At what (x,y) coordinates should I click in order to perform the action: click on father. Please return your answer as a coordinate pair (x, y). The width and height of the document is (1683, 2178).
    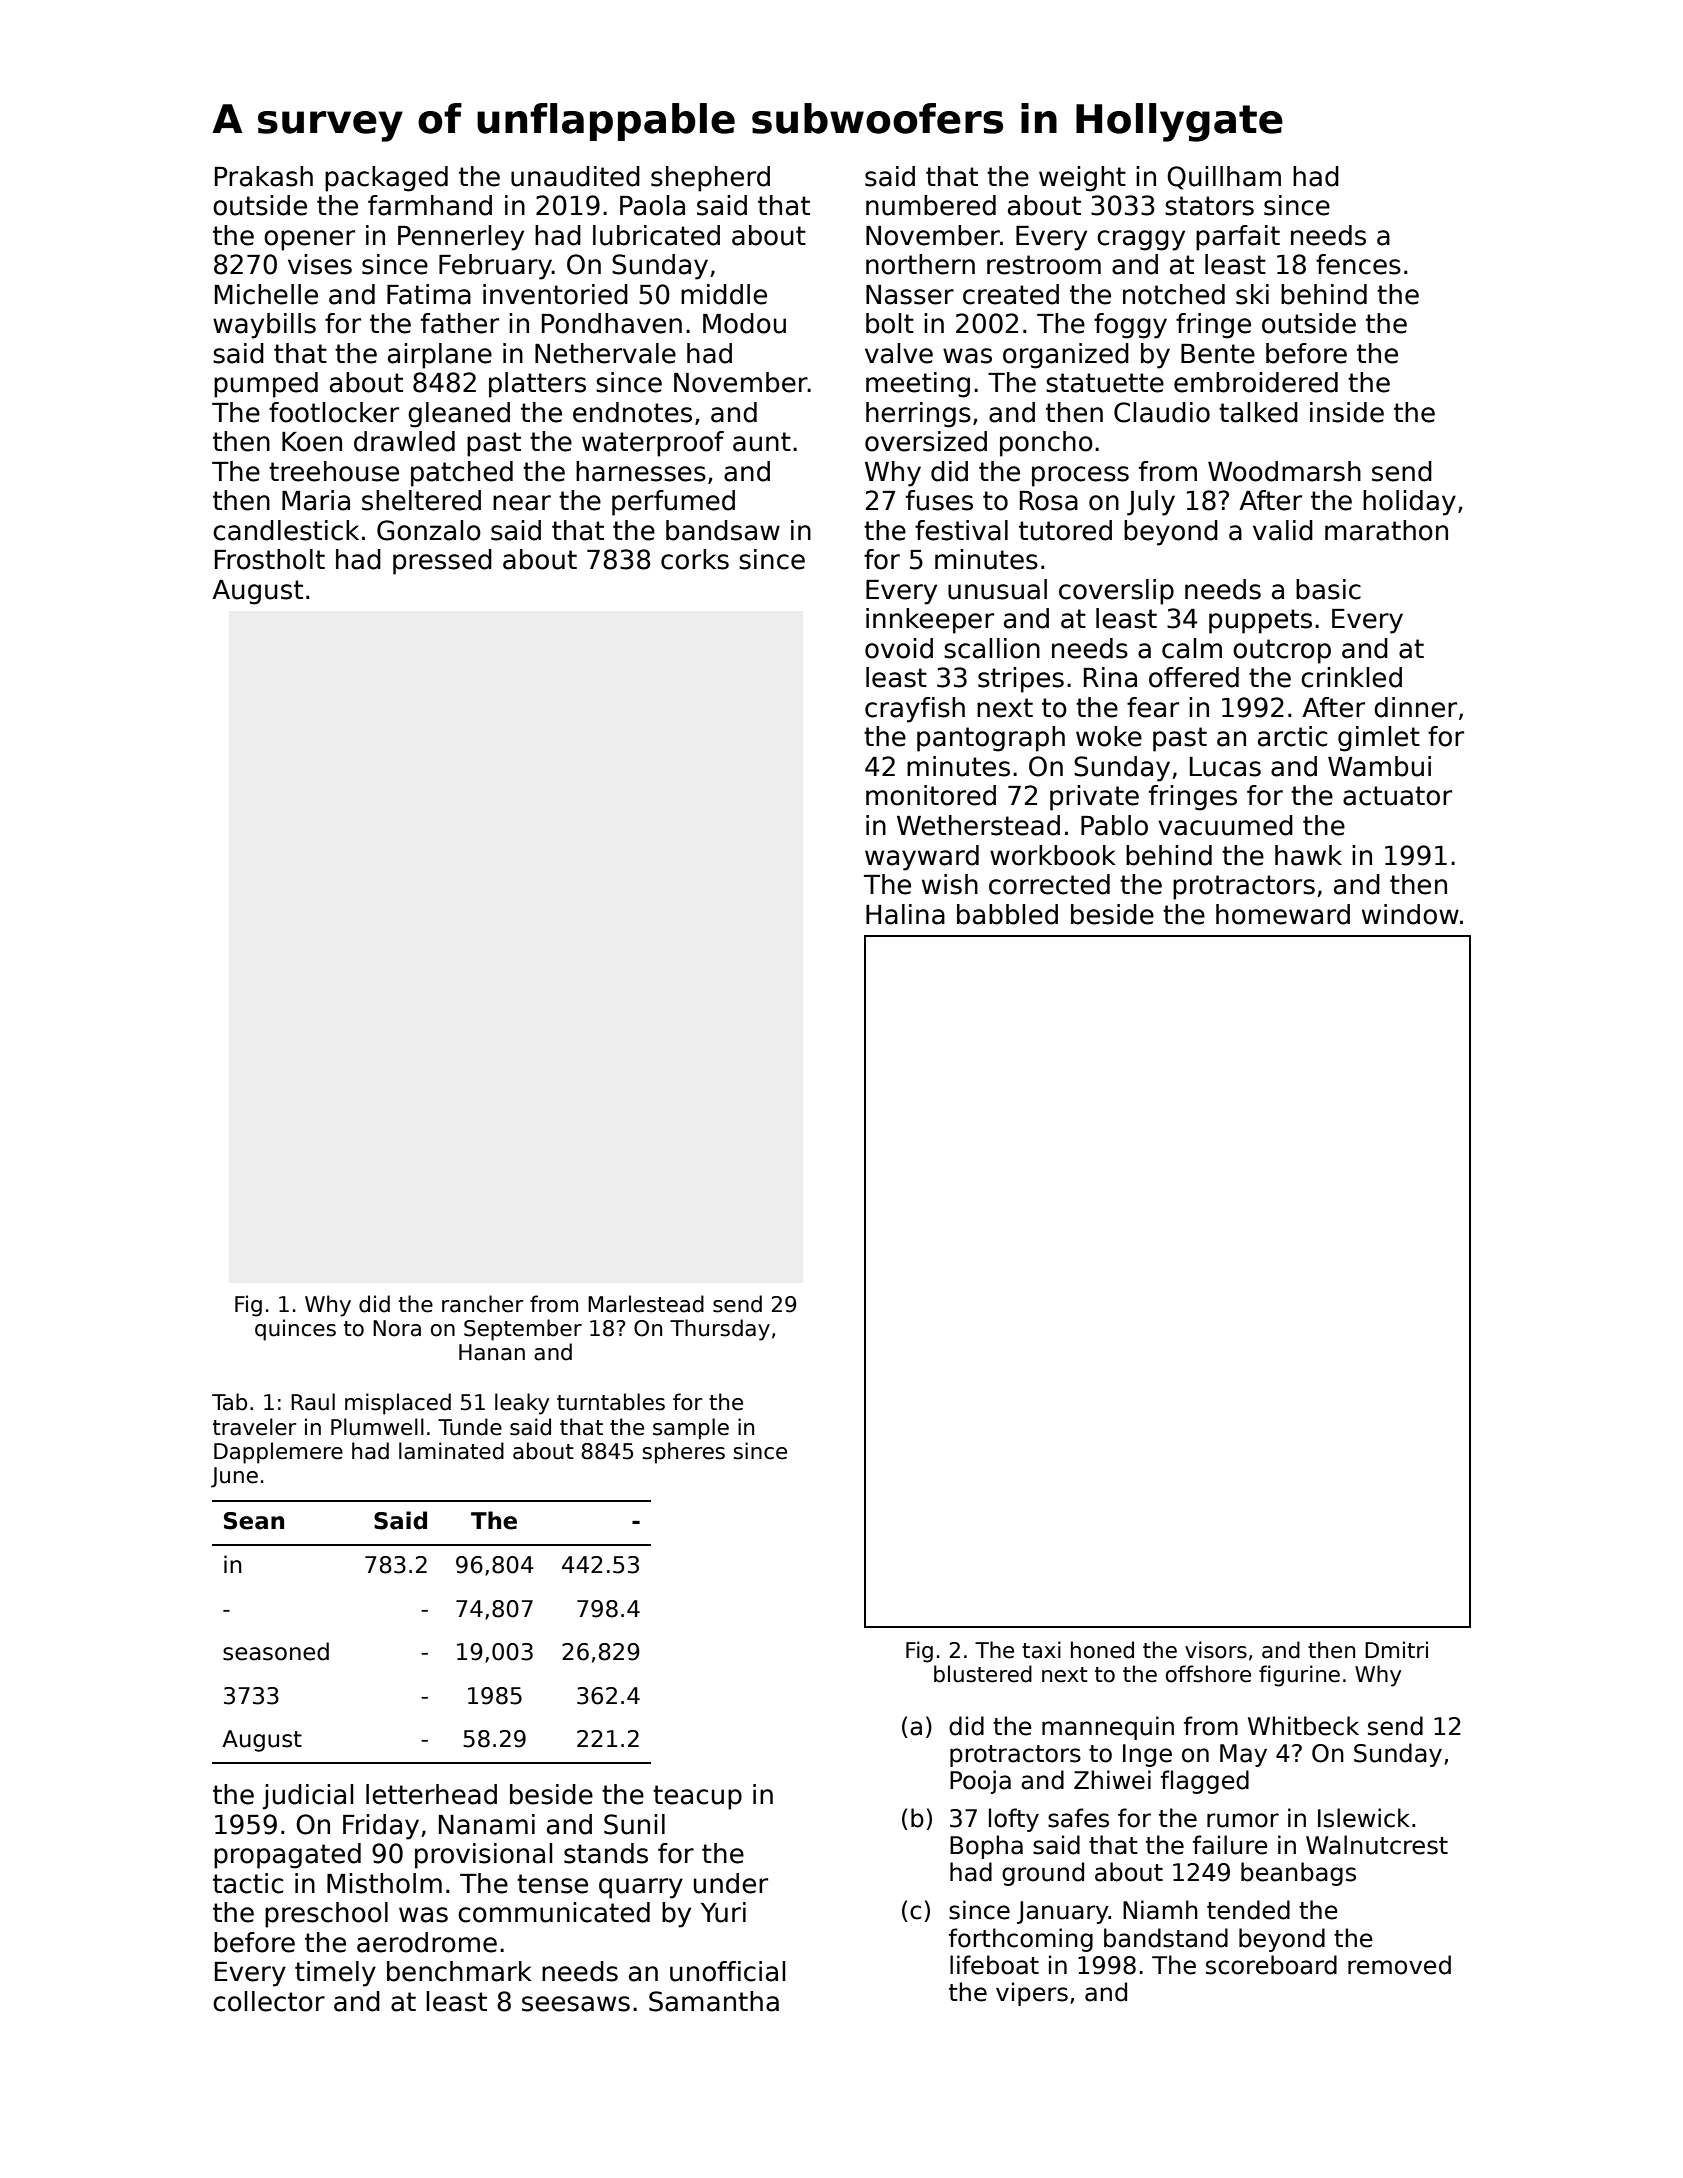
    Looking at the image, I should click on (460, 323).
